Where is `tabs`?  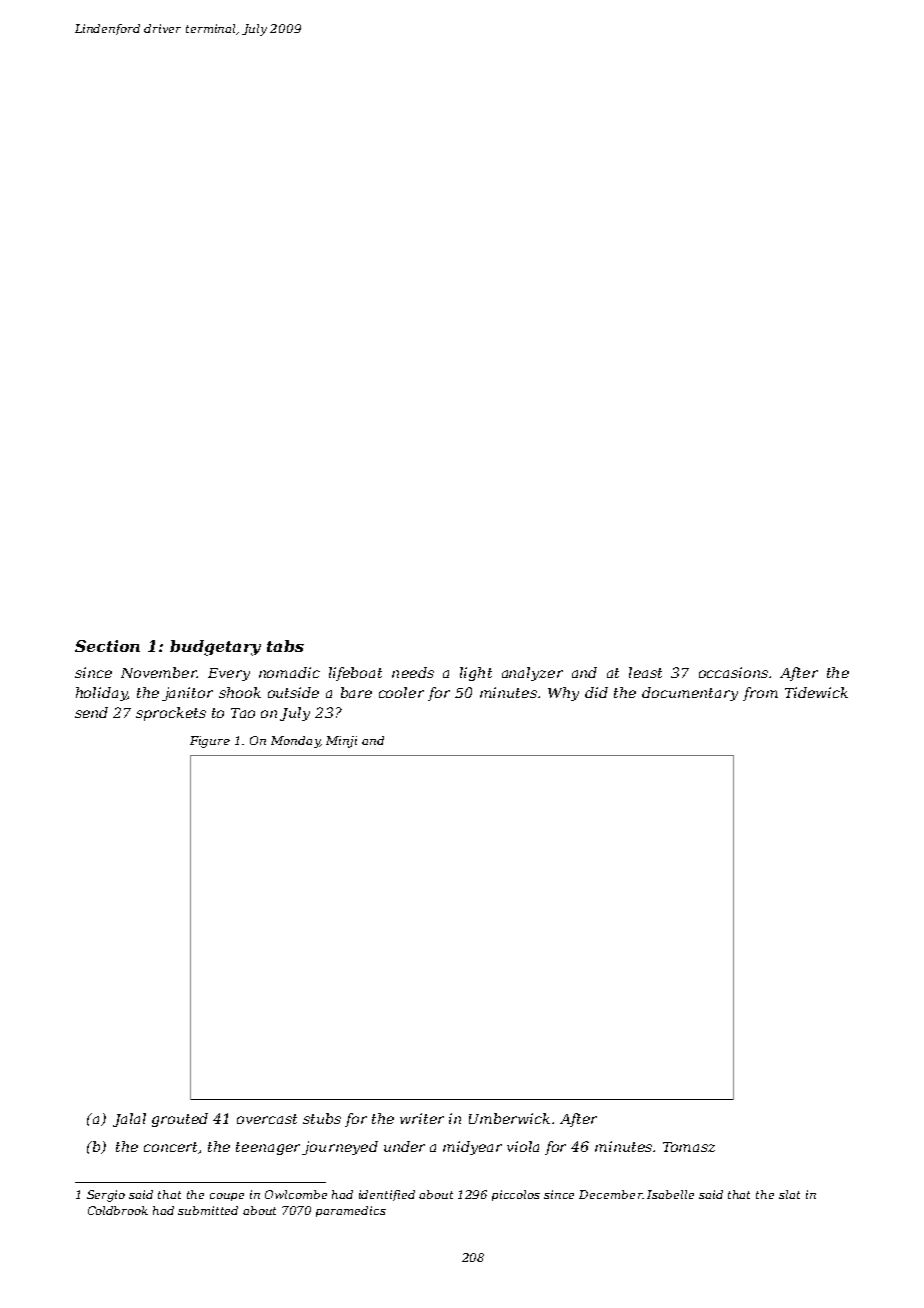
tabs is located at coordinates (285, 646).
